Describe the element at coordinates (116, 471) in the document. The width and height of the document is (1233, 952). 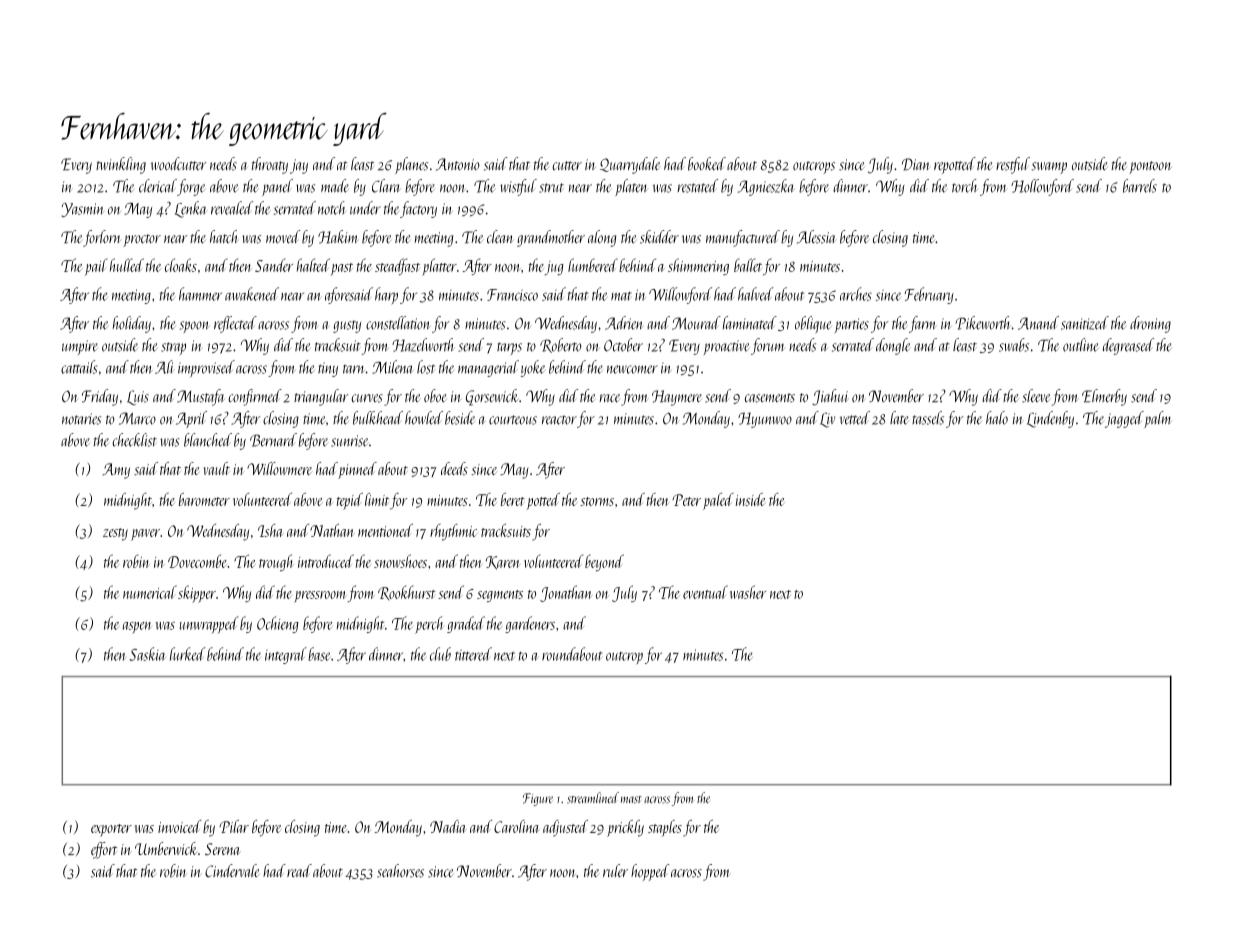
I see `Amy` at that location.
